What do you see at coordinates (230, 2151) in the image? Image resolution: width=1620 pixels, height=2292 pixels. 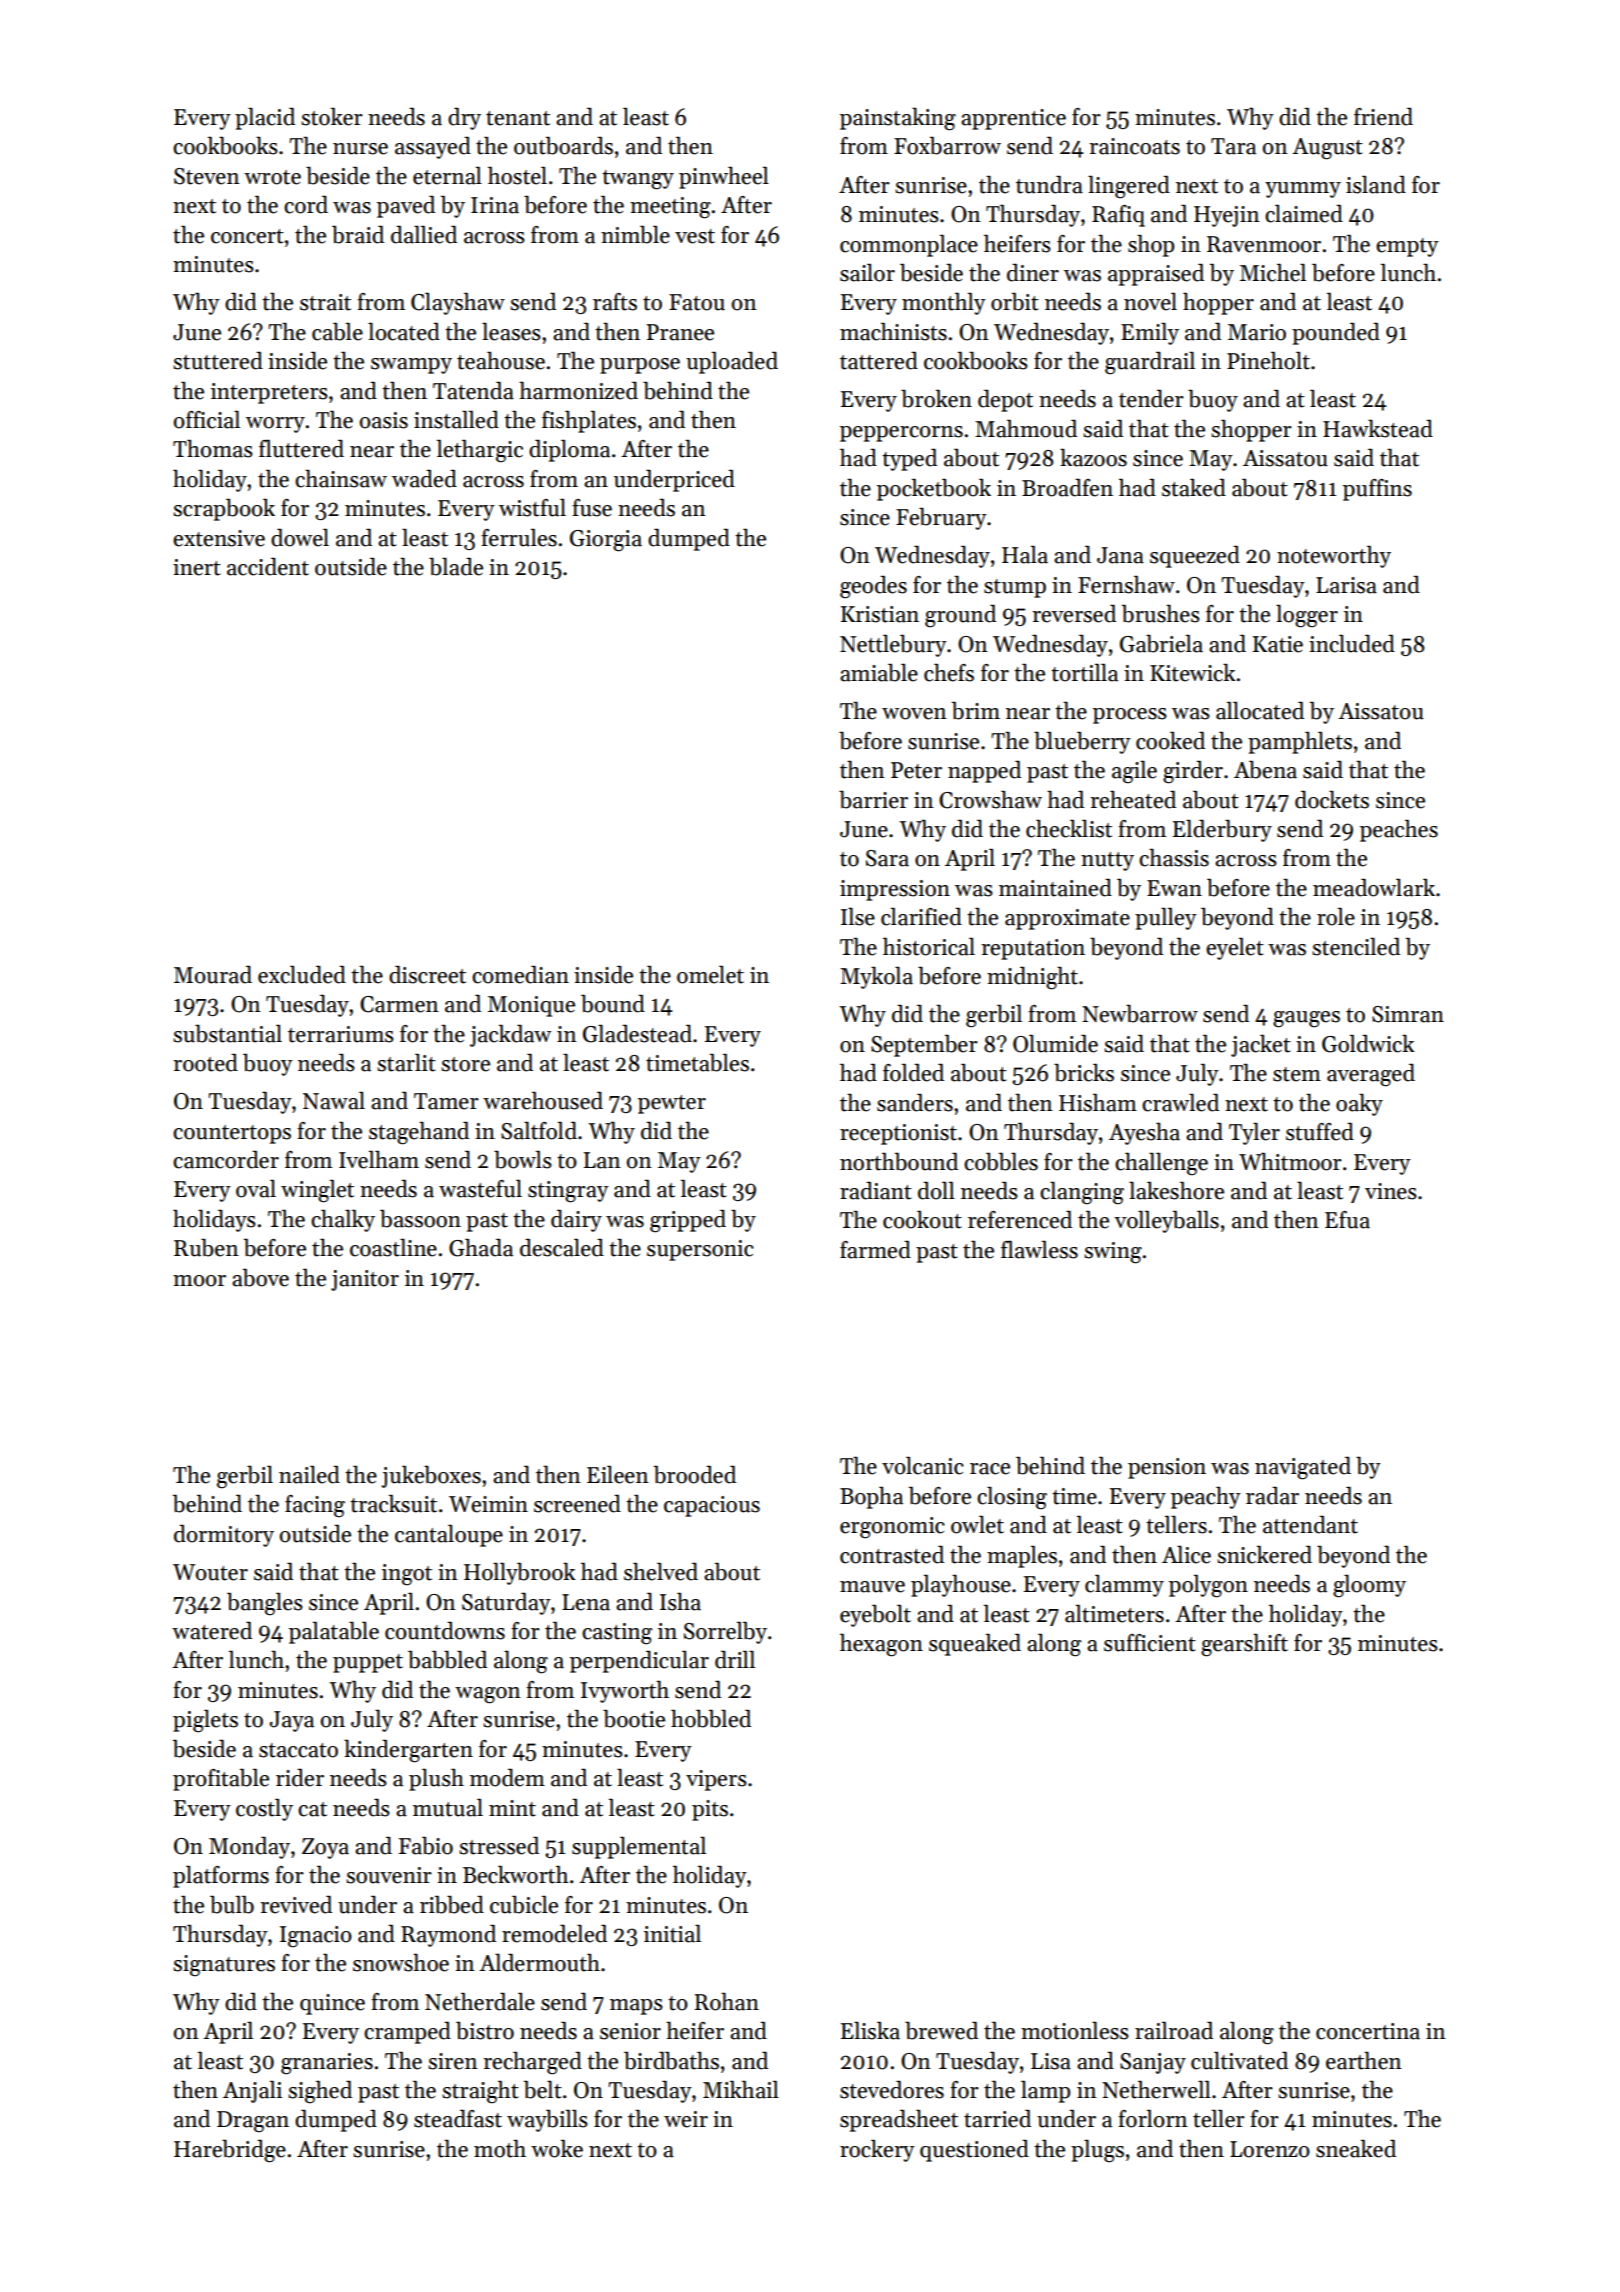 I see `Harebridge` at bounding box center [230, 2151].
